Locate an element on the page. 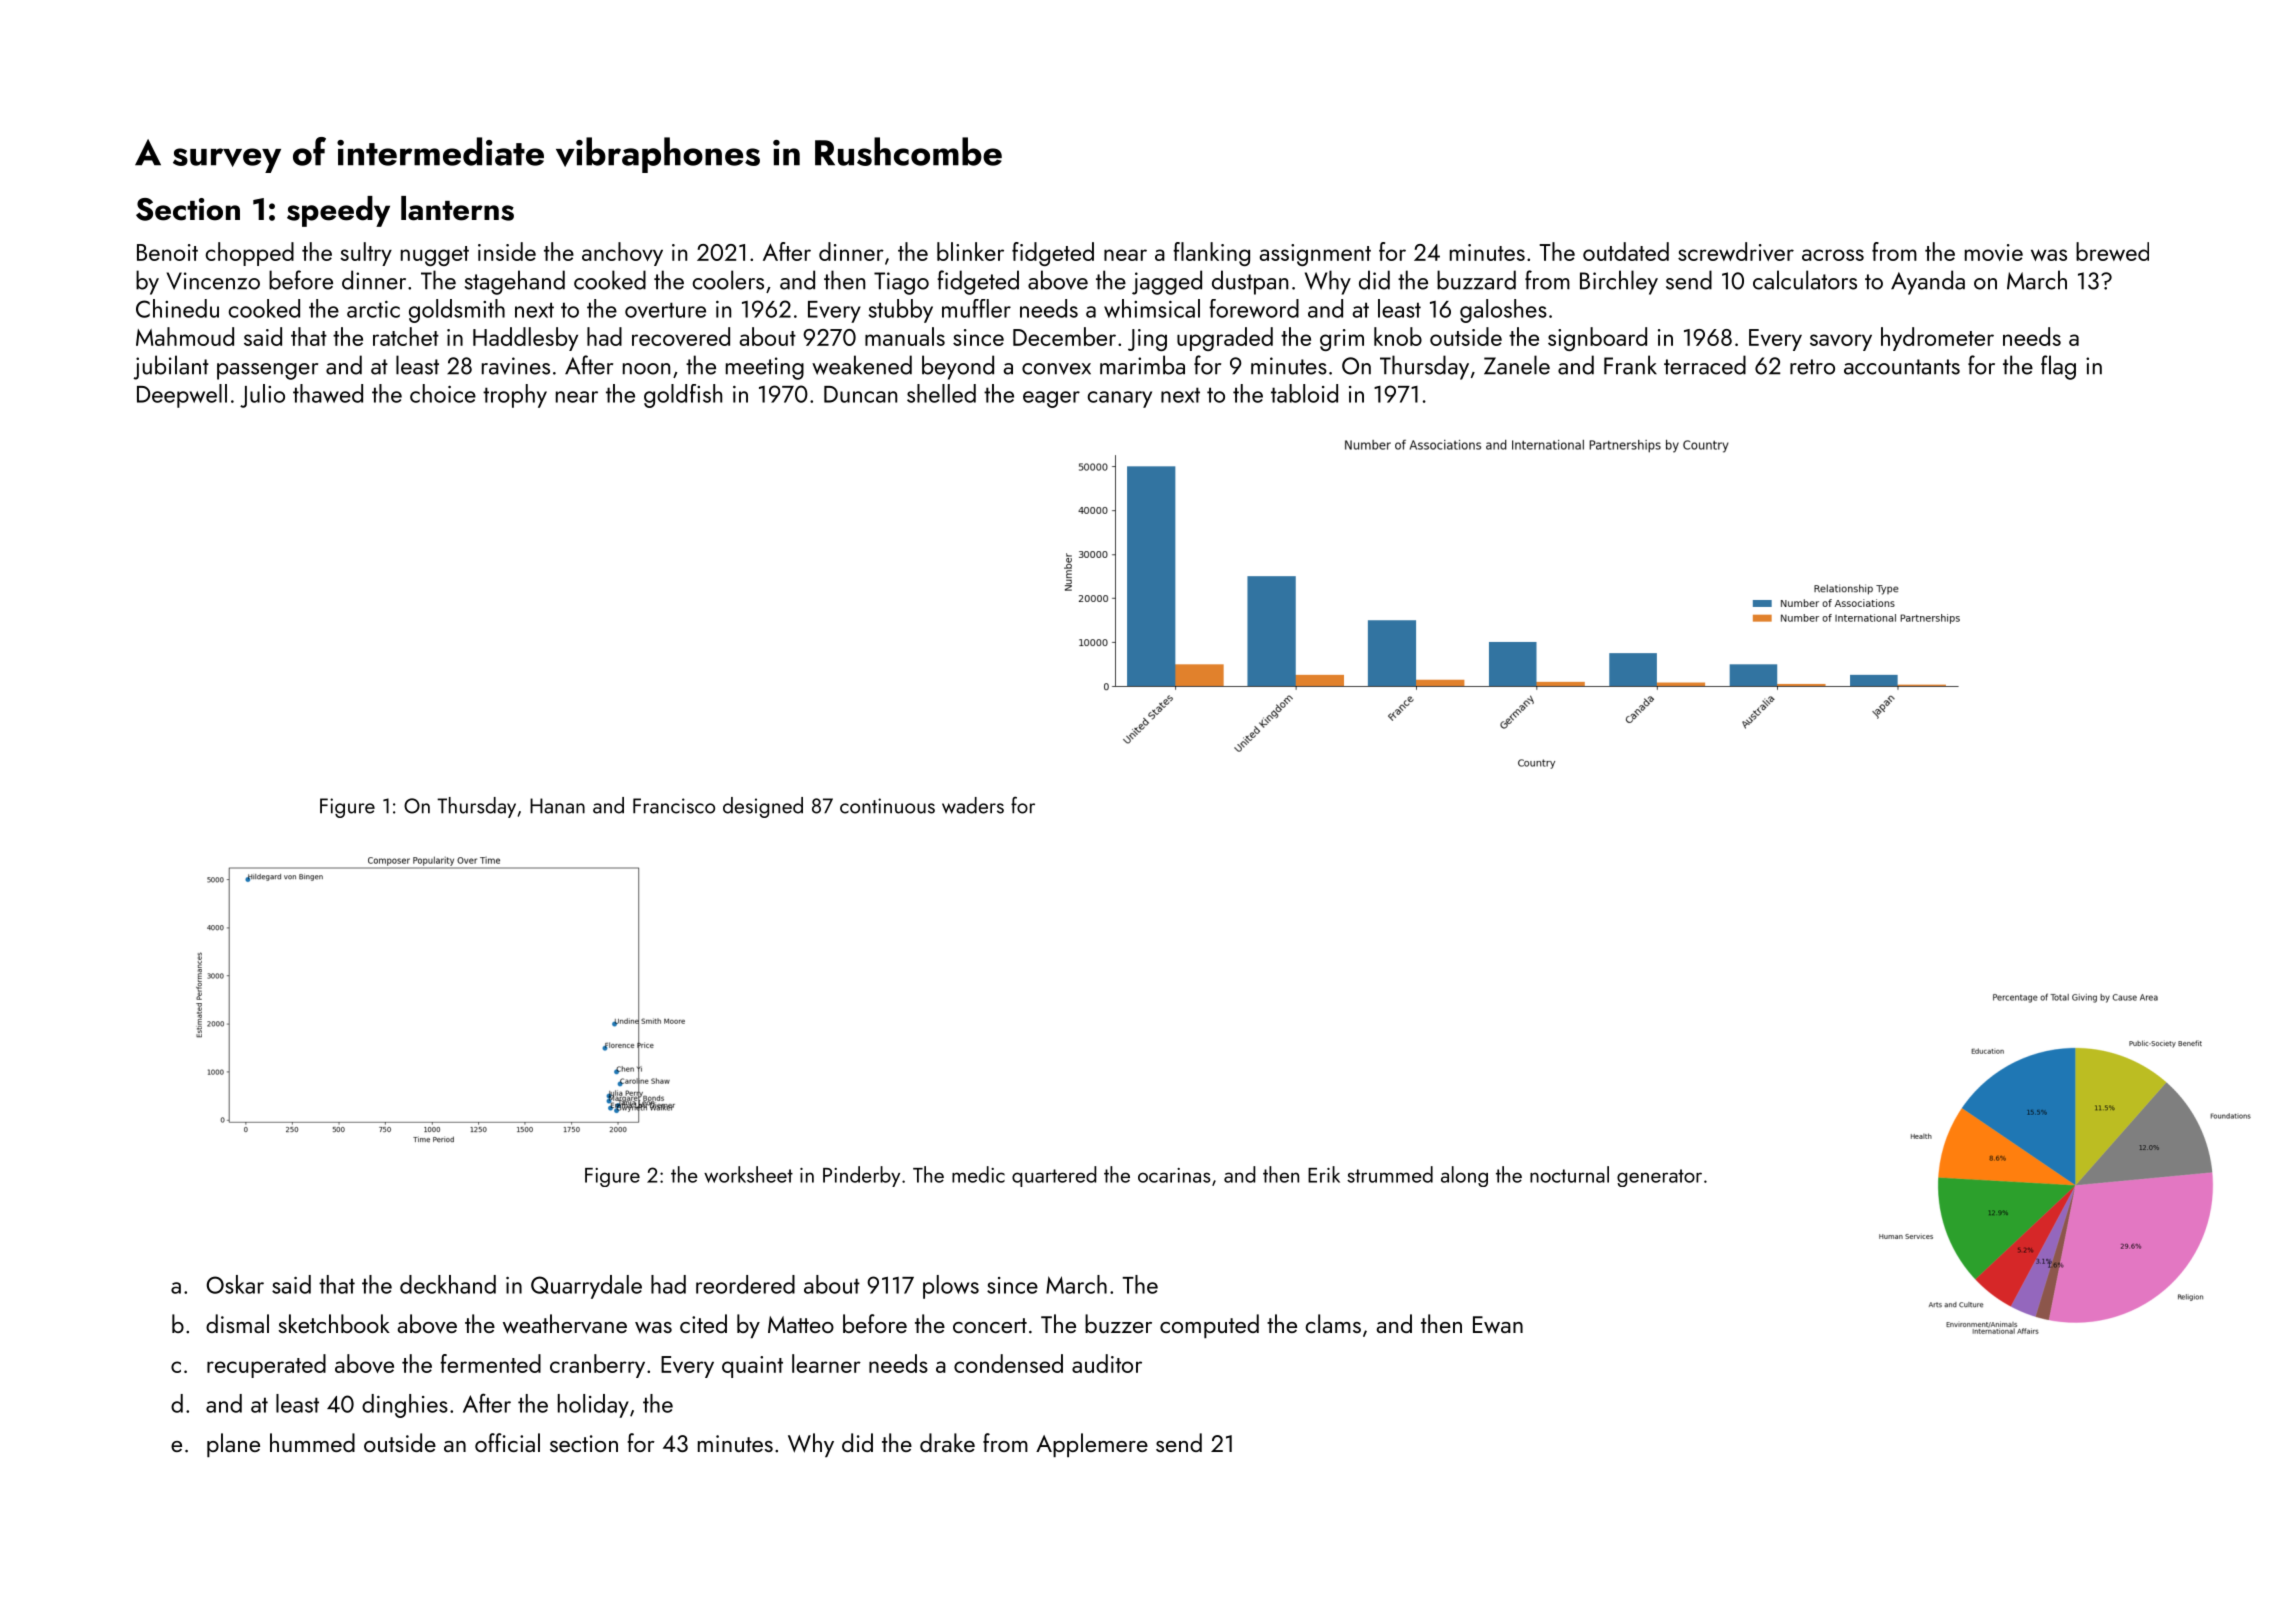 This image has height=1620, width=2292. continuous is located at coordinates (887, 806).
